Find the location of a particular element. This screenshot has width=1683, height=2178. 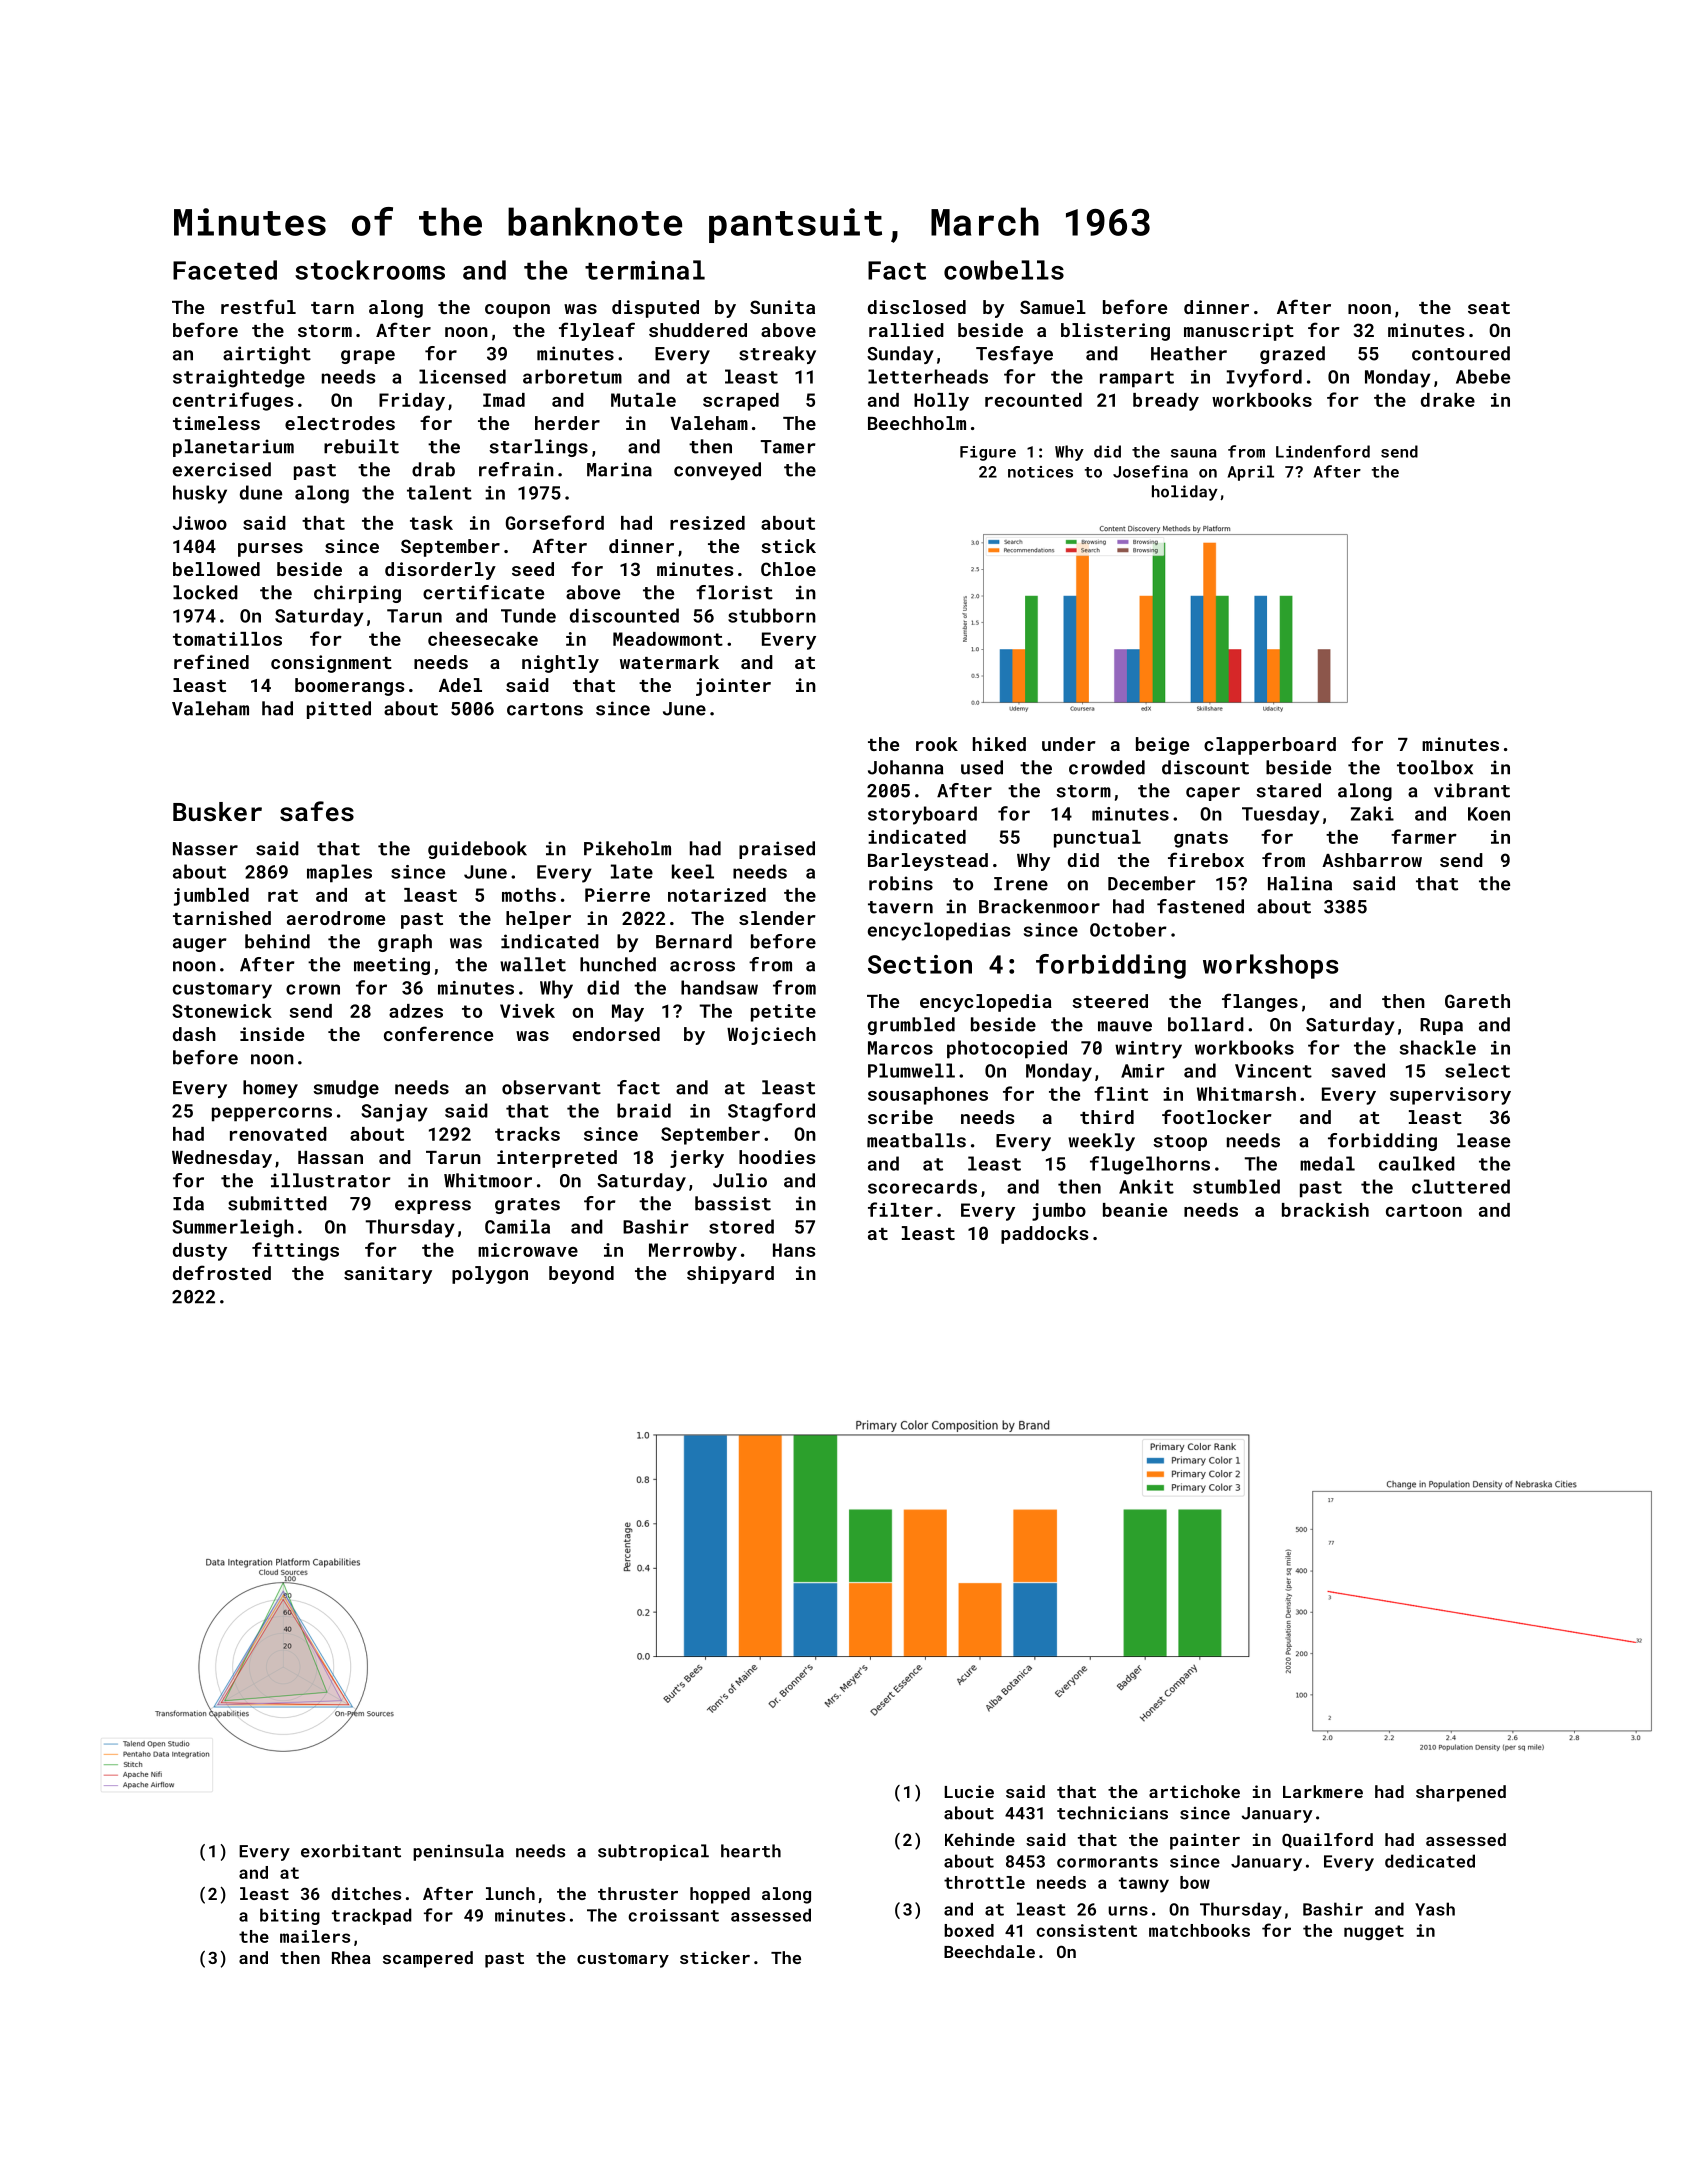

Faceted is located at coordinates (225, 270).
